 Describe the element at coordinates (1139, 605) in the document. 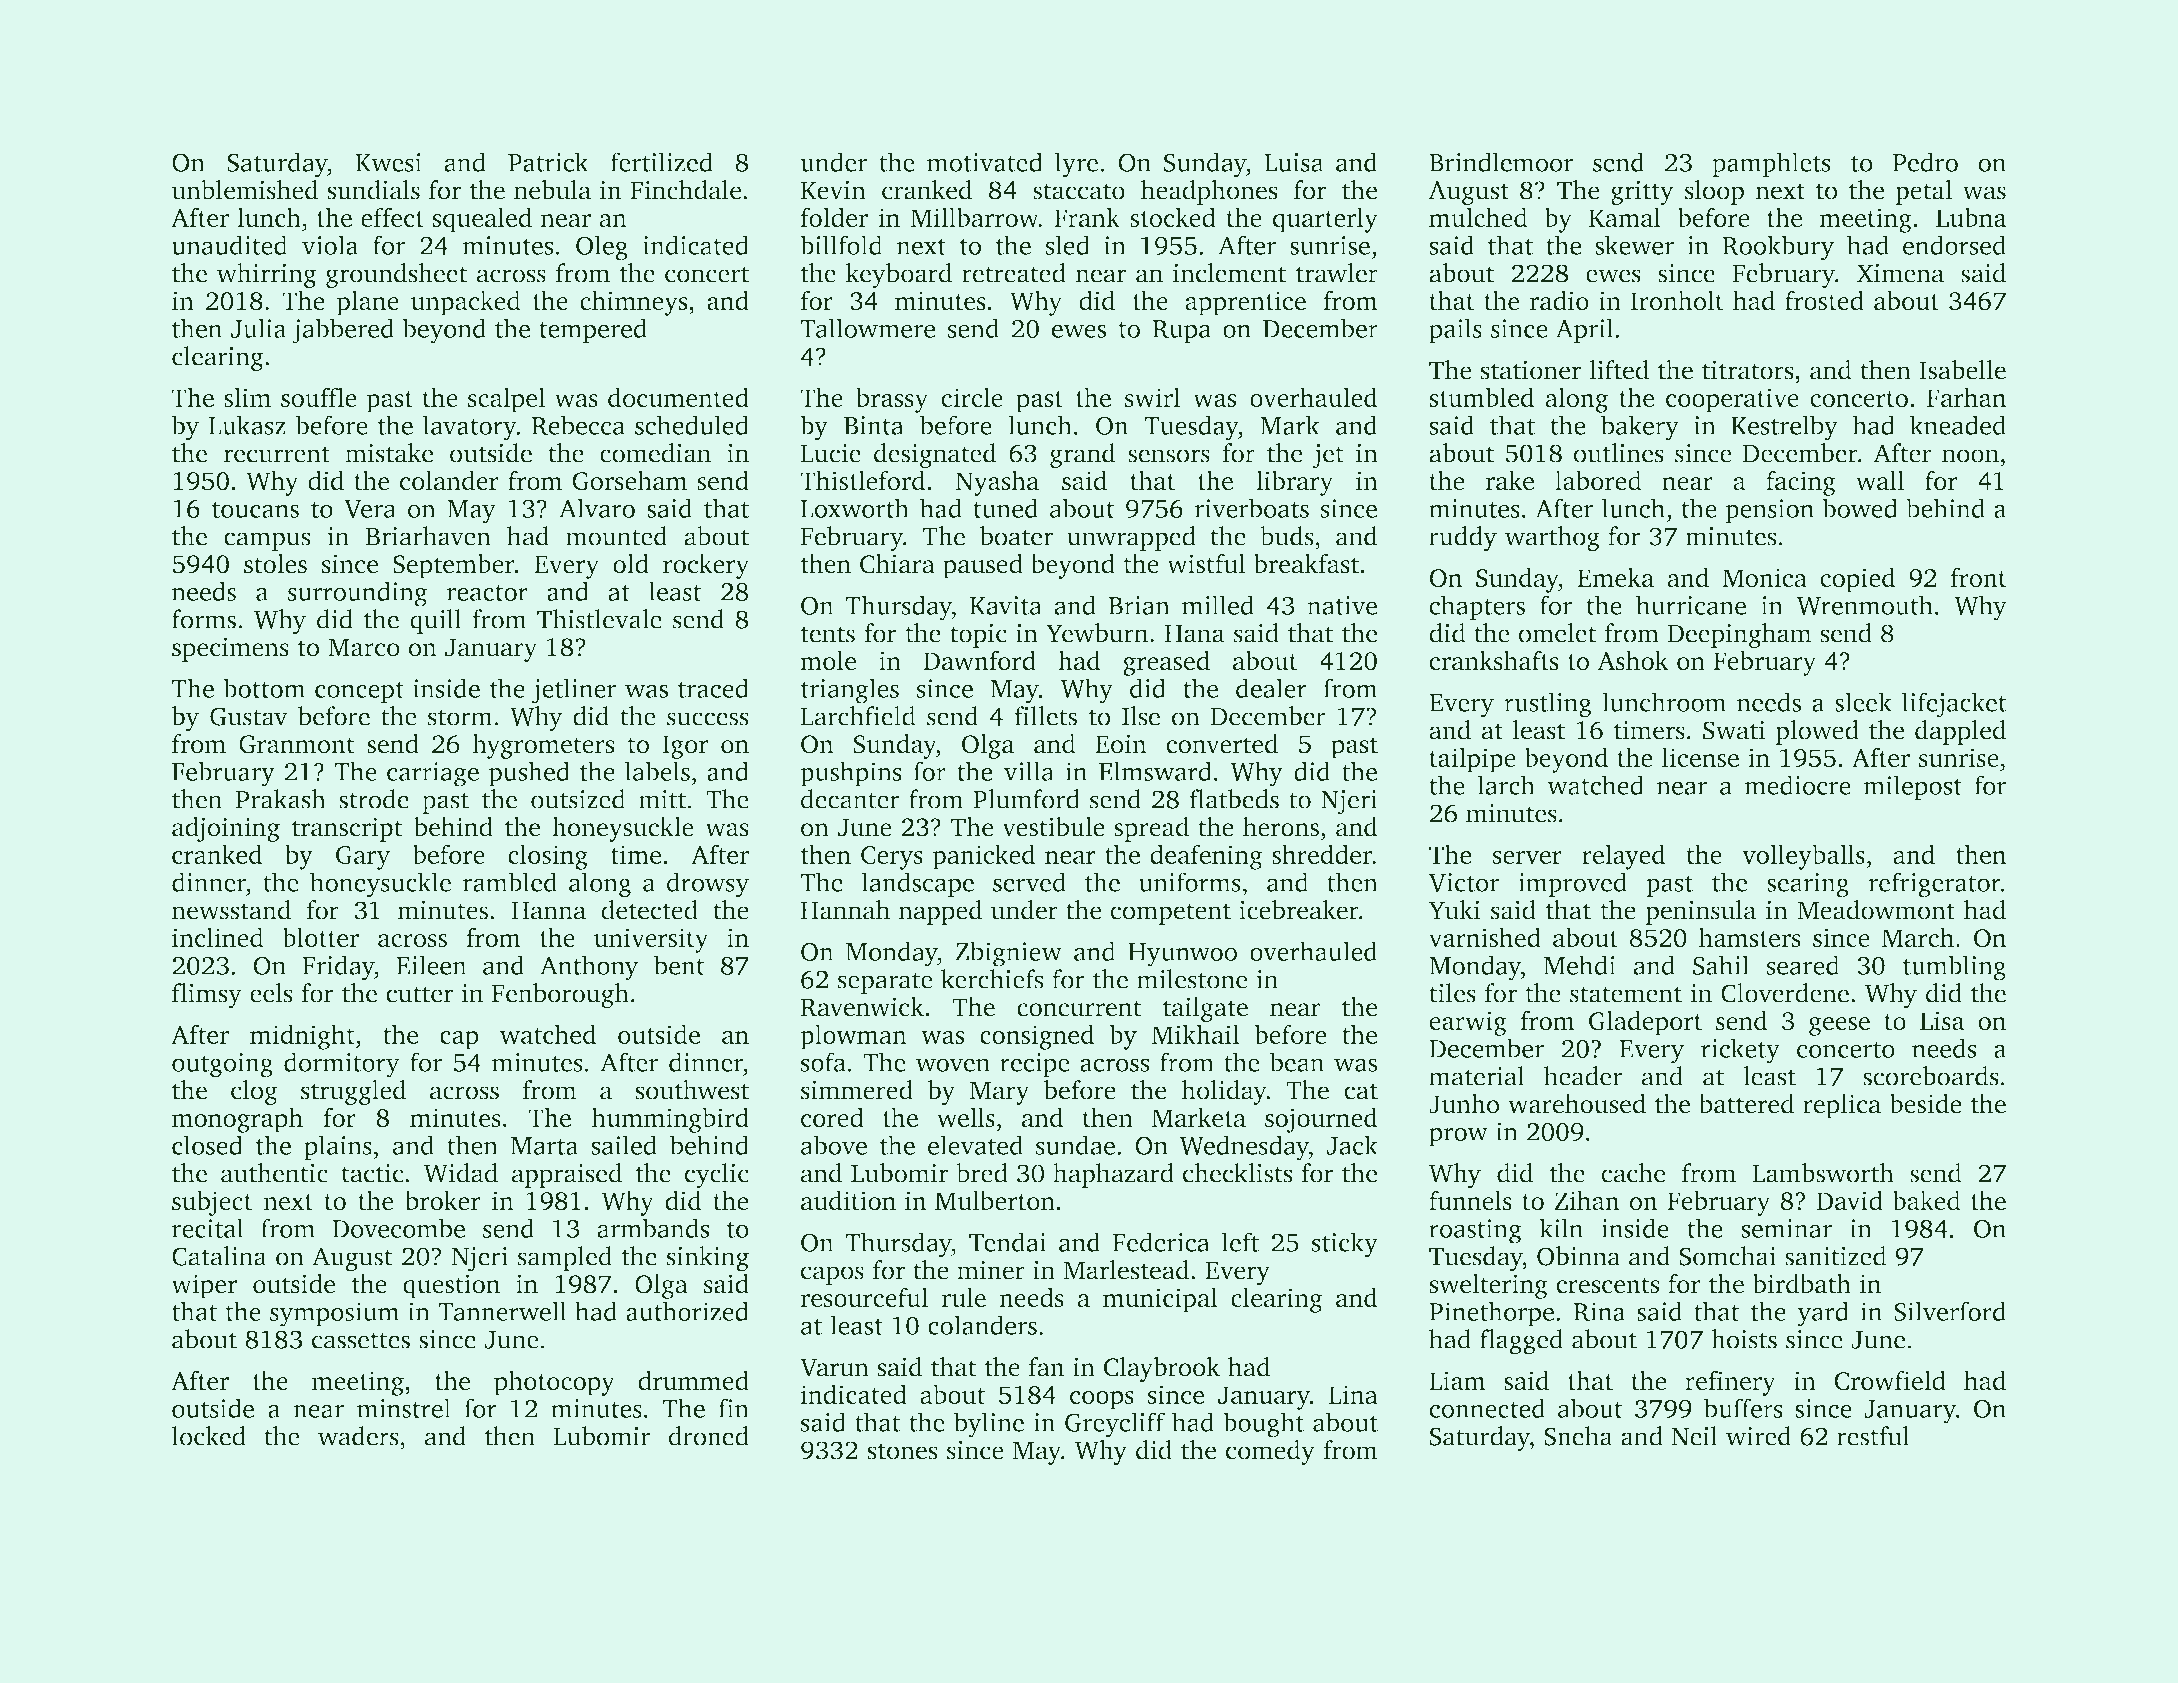

I see `Brian` at that location.
